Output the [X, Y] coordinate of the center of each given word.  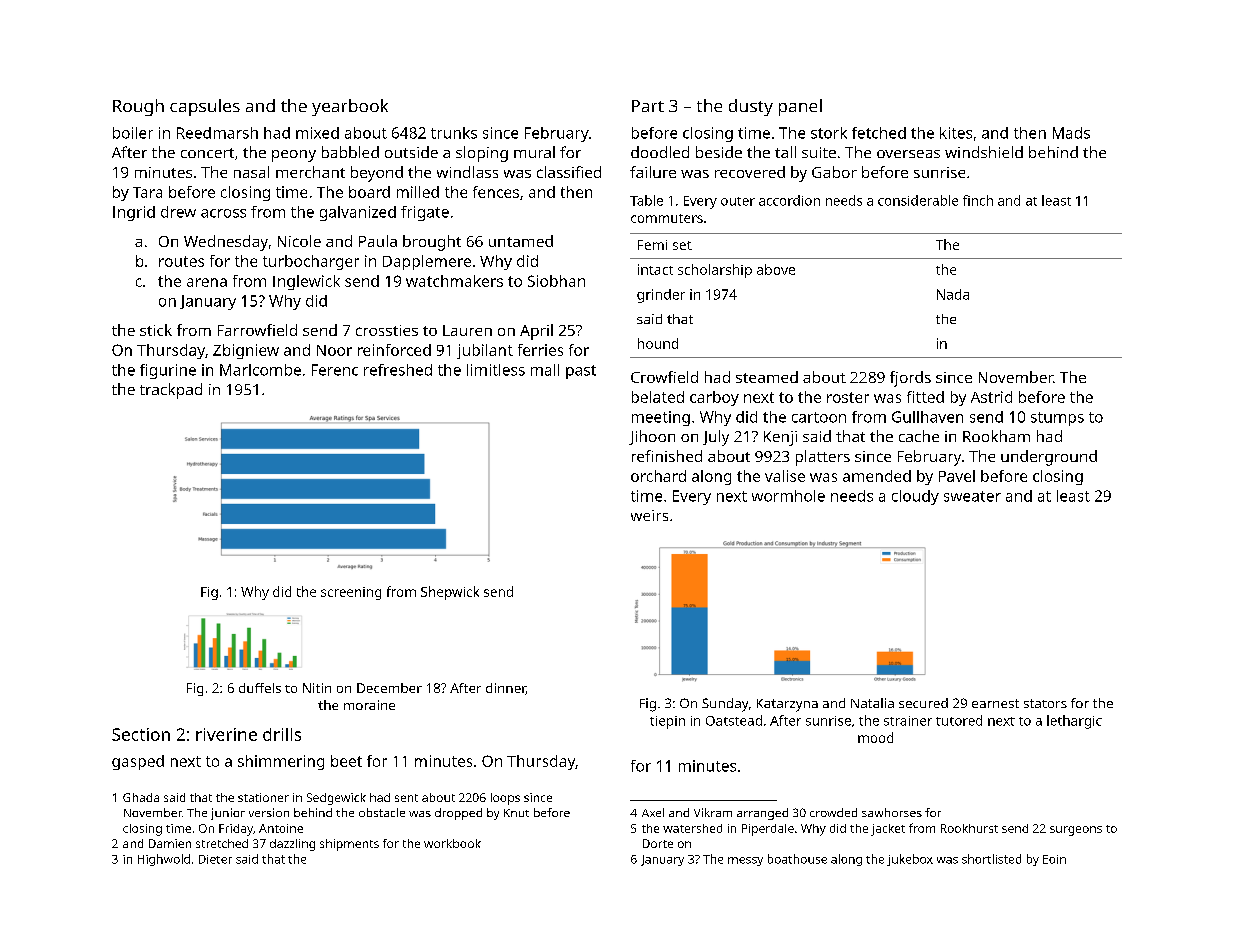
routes [181, 261]
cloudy [915, 497]
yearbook [350, 107]
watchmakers [454, 281]
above [776, 269]
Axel [653, 812]
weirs [649, 515]
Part [648, 106]
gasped [138, 762]
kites [956, 133]
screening [351, 593]
